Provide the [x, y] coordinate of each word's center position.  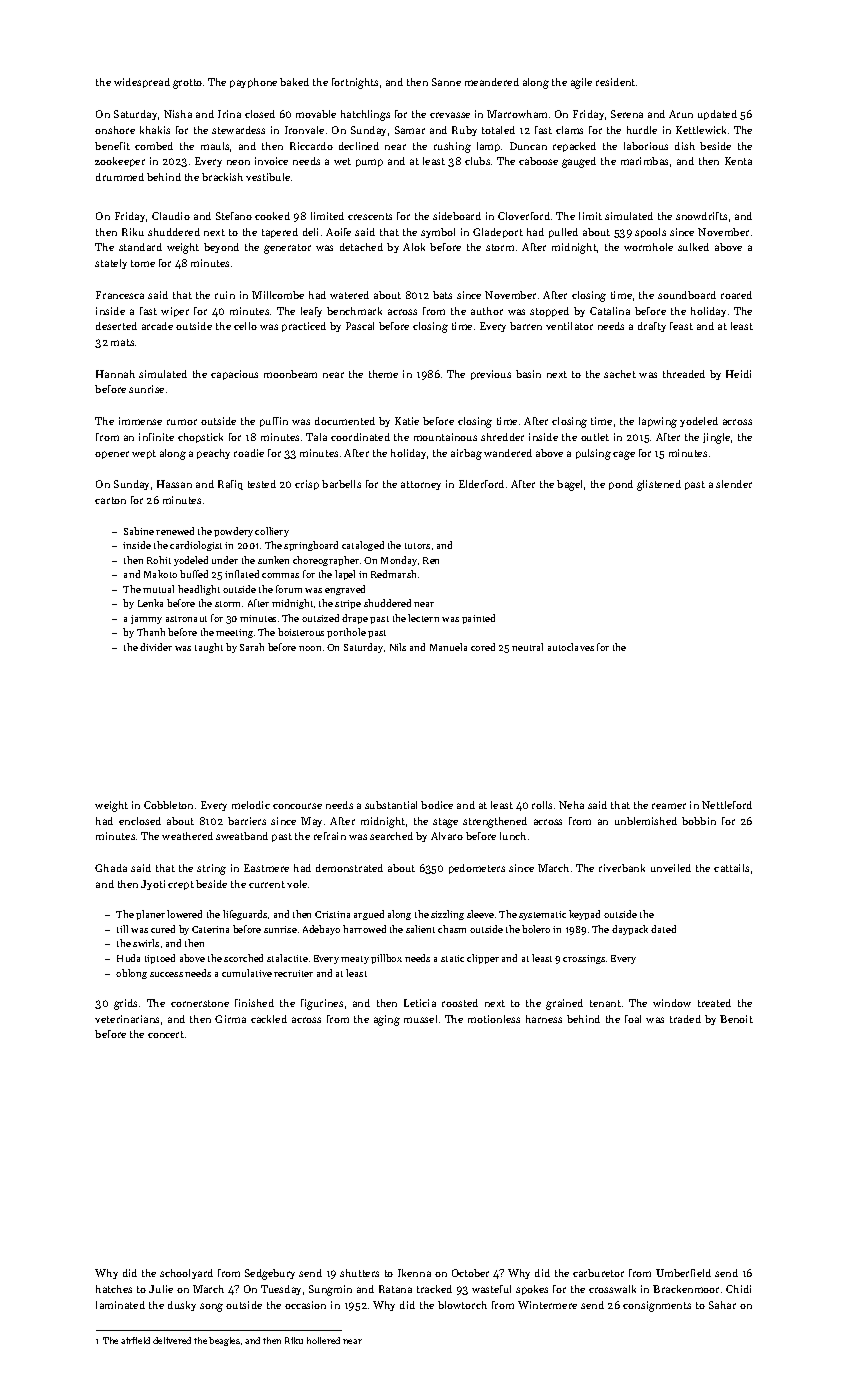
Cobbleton [168, 805]
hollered [323, 1340]
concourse [297, 806]
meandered [492, 82]
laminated [120, 1305]
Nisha [178, 114]
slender [734, 484]
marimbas [644, 161]
